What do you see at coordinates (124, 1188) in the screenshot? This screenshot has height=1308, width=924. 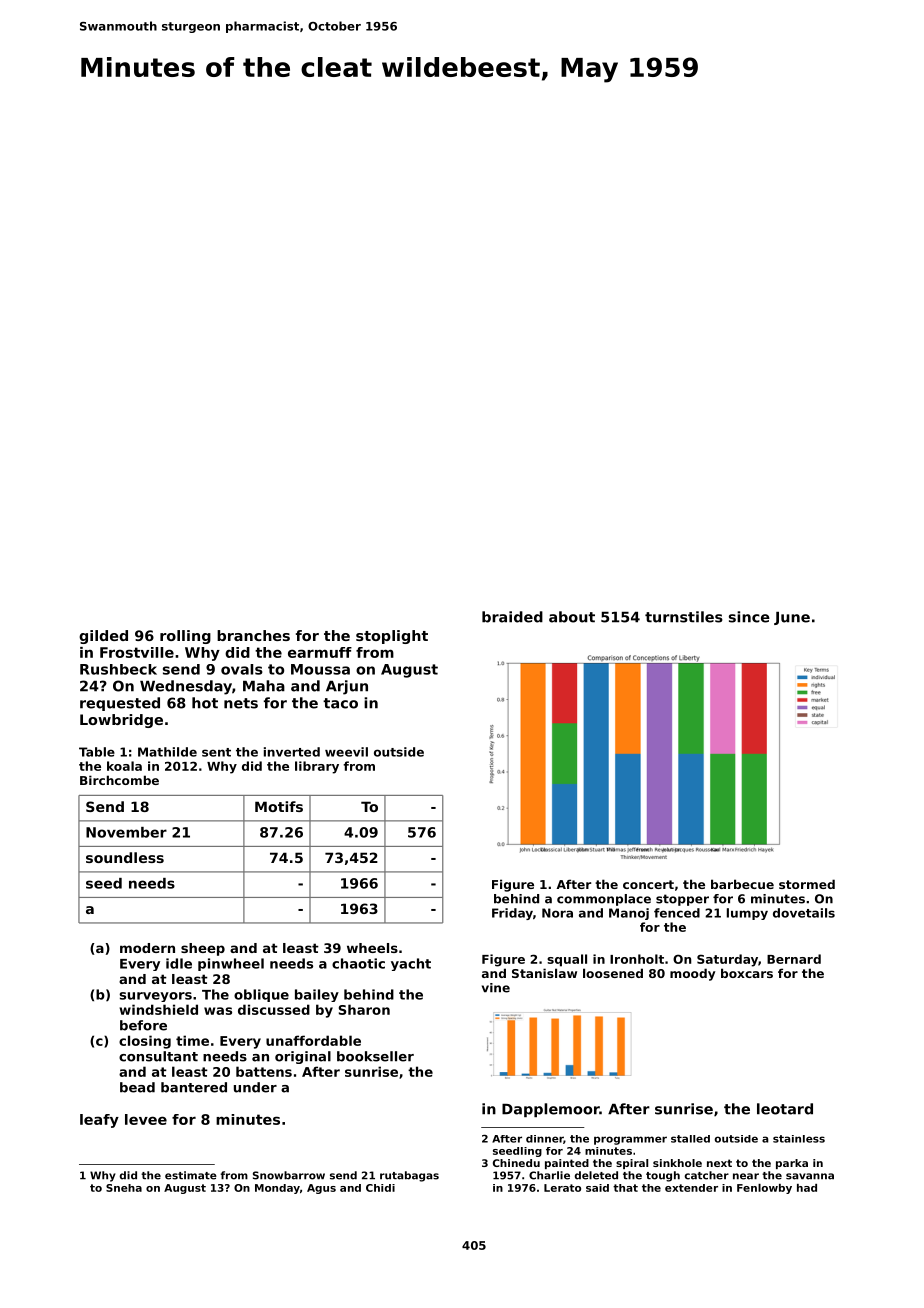 I see `Sneha` at bounding box center [124, 1188].
